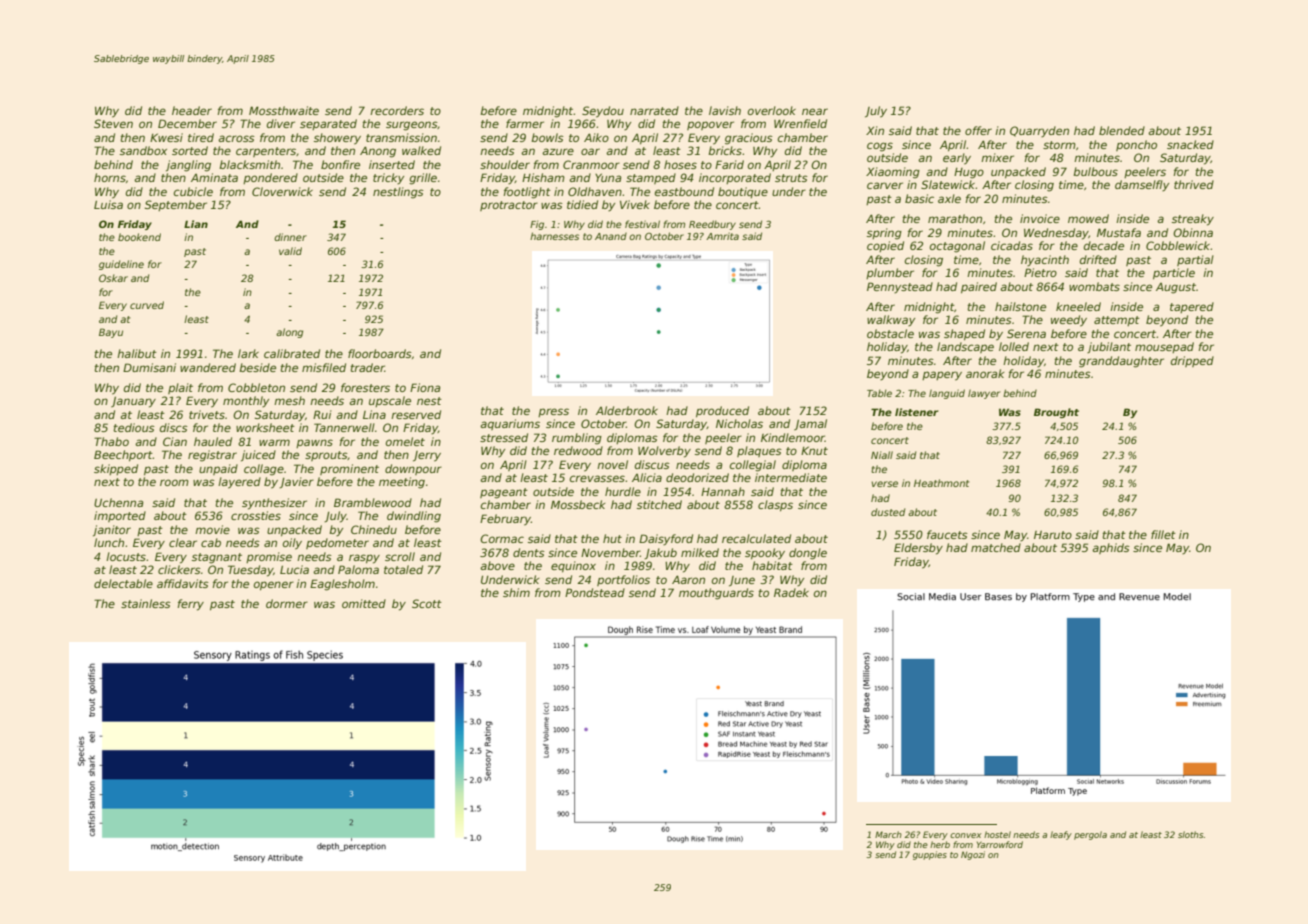  What do you see at coordinates (1142, 186) in the page?
I see `damselfly` at bounding box center [1142, 186].
